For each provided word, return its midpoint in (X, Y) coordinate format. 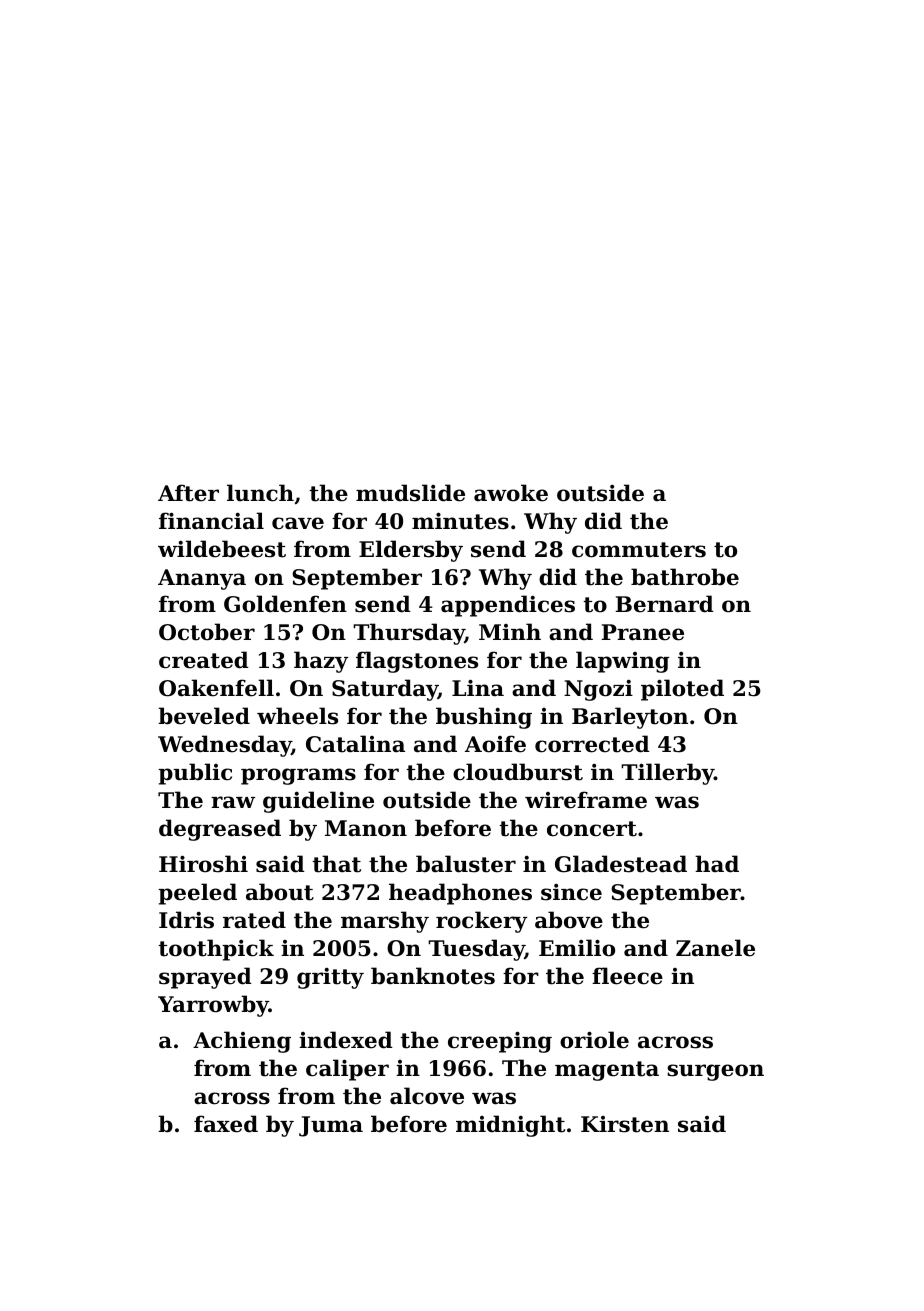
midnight (510, 1126)
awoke (511, 493)
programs (298, 776)
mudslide (410, 493)
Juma (331, 1126)
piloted (682, 690)
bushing (484, 718)
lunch (260, 493)
